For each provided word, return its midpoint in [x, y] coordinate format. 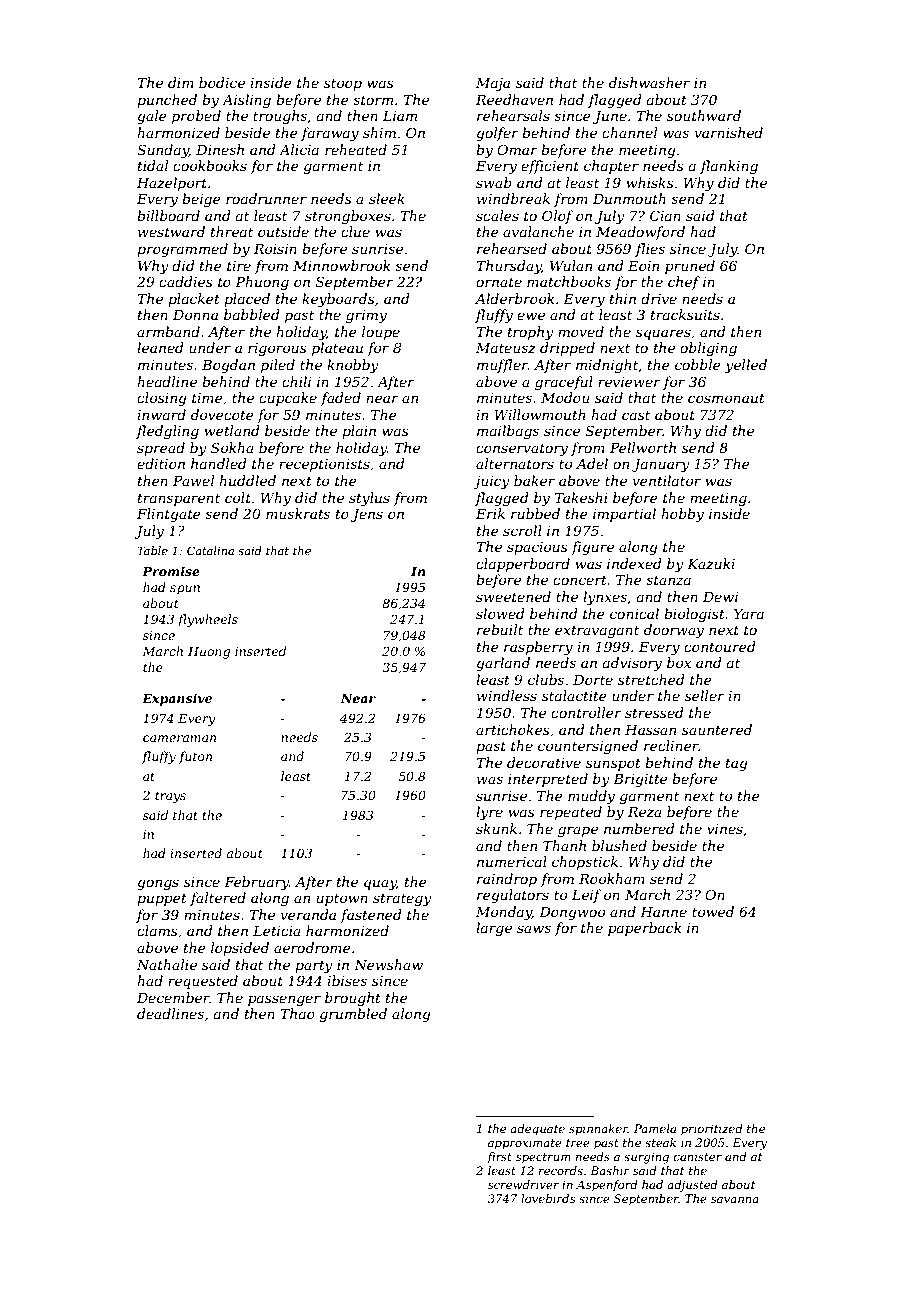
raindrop [507, 880]
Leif [586, 896]
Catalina [210, 550]
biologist [694, 615]
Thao [297, 1013]
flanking [729, 167]
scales [497, 215]
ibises [347, 980]
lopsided [240, 949]
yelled [746, 366]
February [256, 883]
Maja [493, 84]
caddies [186, 281]
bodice [222, 82]
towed [713, 911]
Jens [367, 515]
